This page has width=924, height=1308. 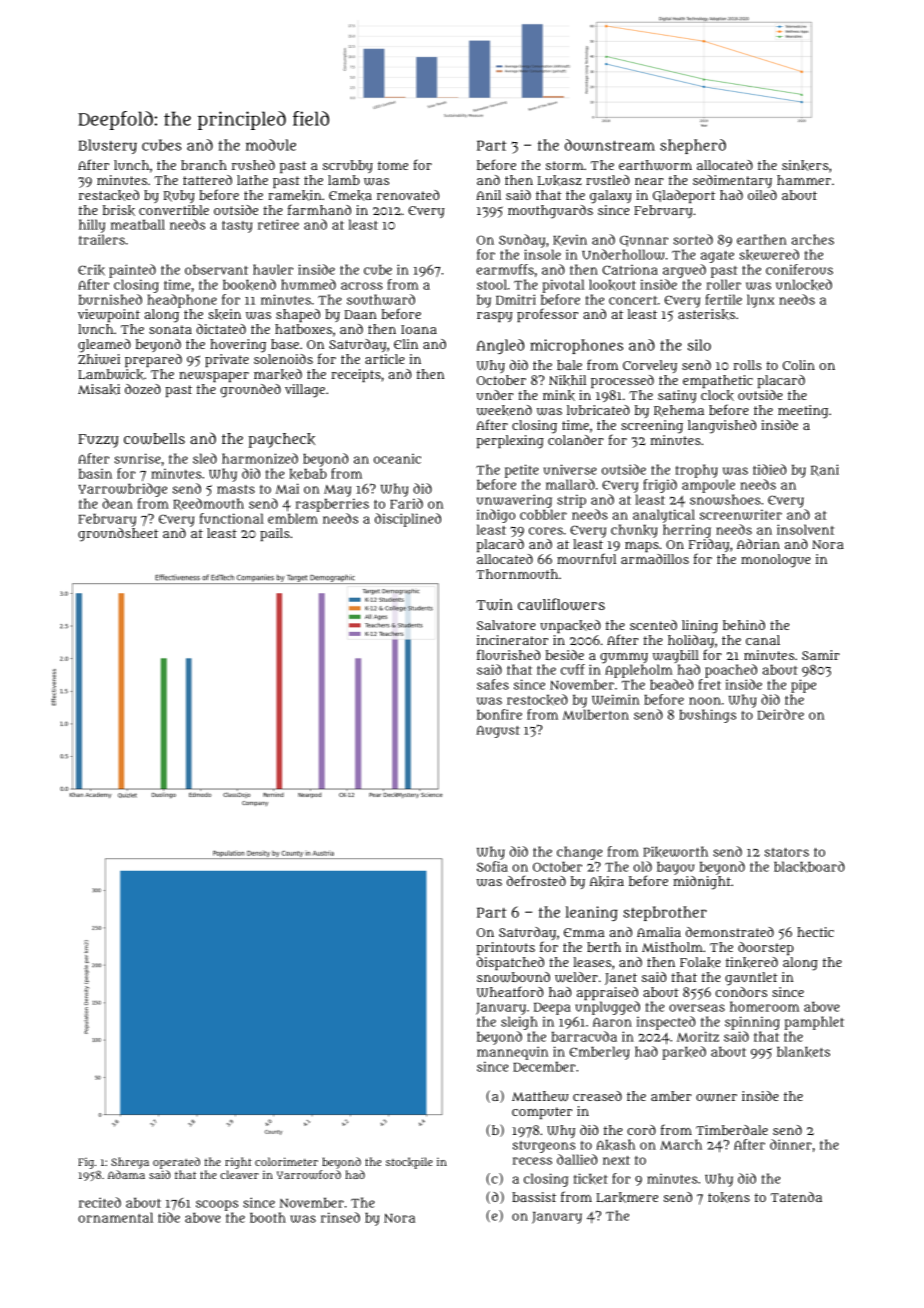 I want to click on downstream, so click(x=610, y=145).
